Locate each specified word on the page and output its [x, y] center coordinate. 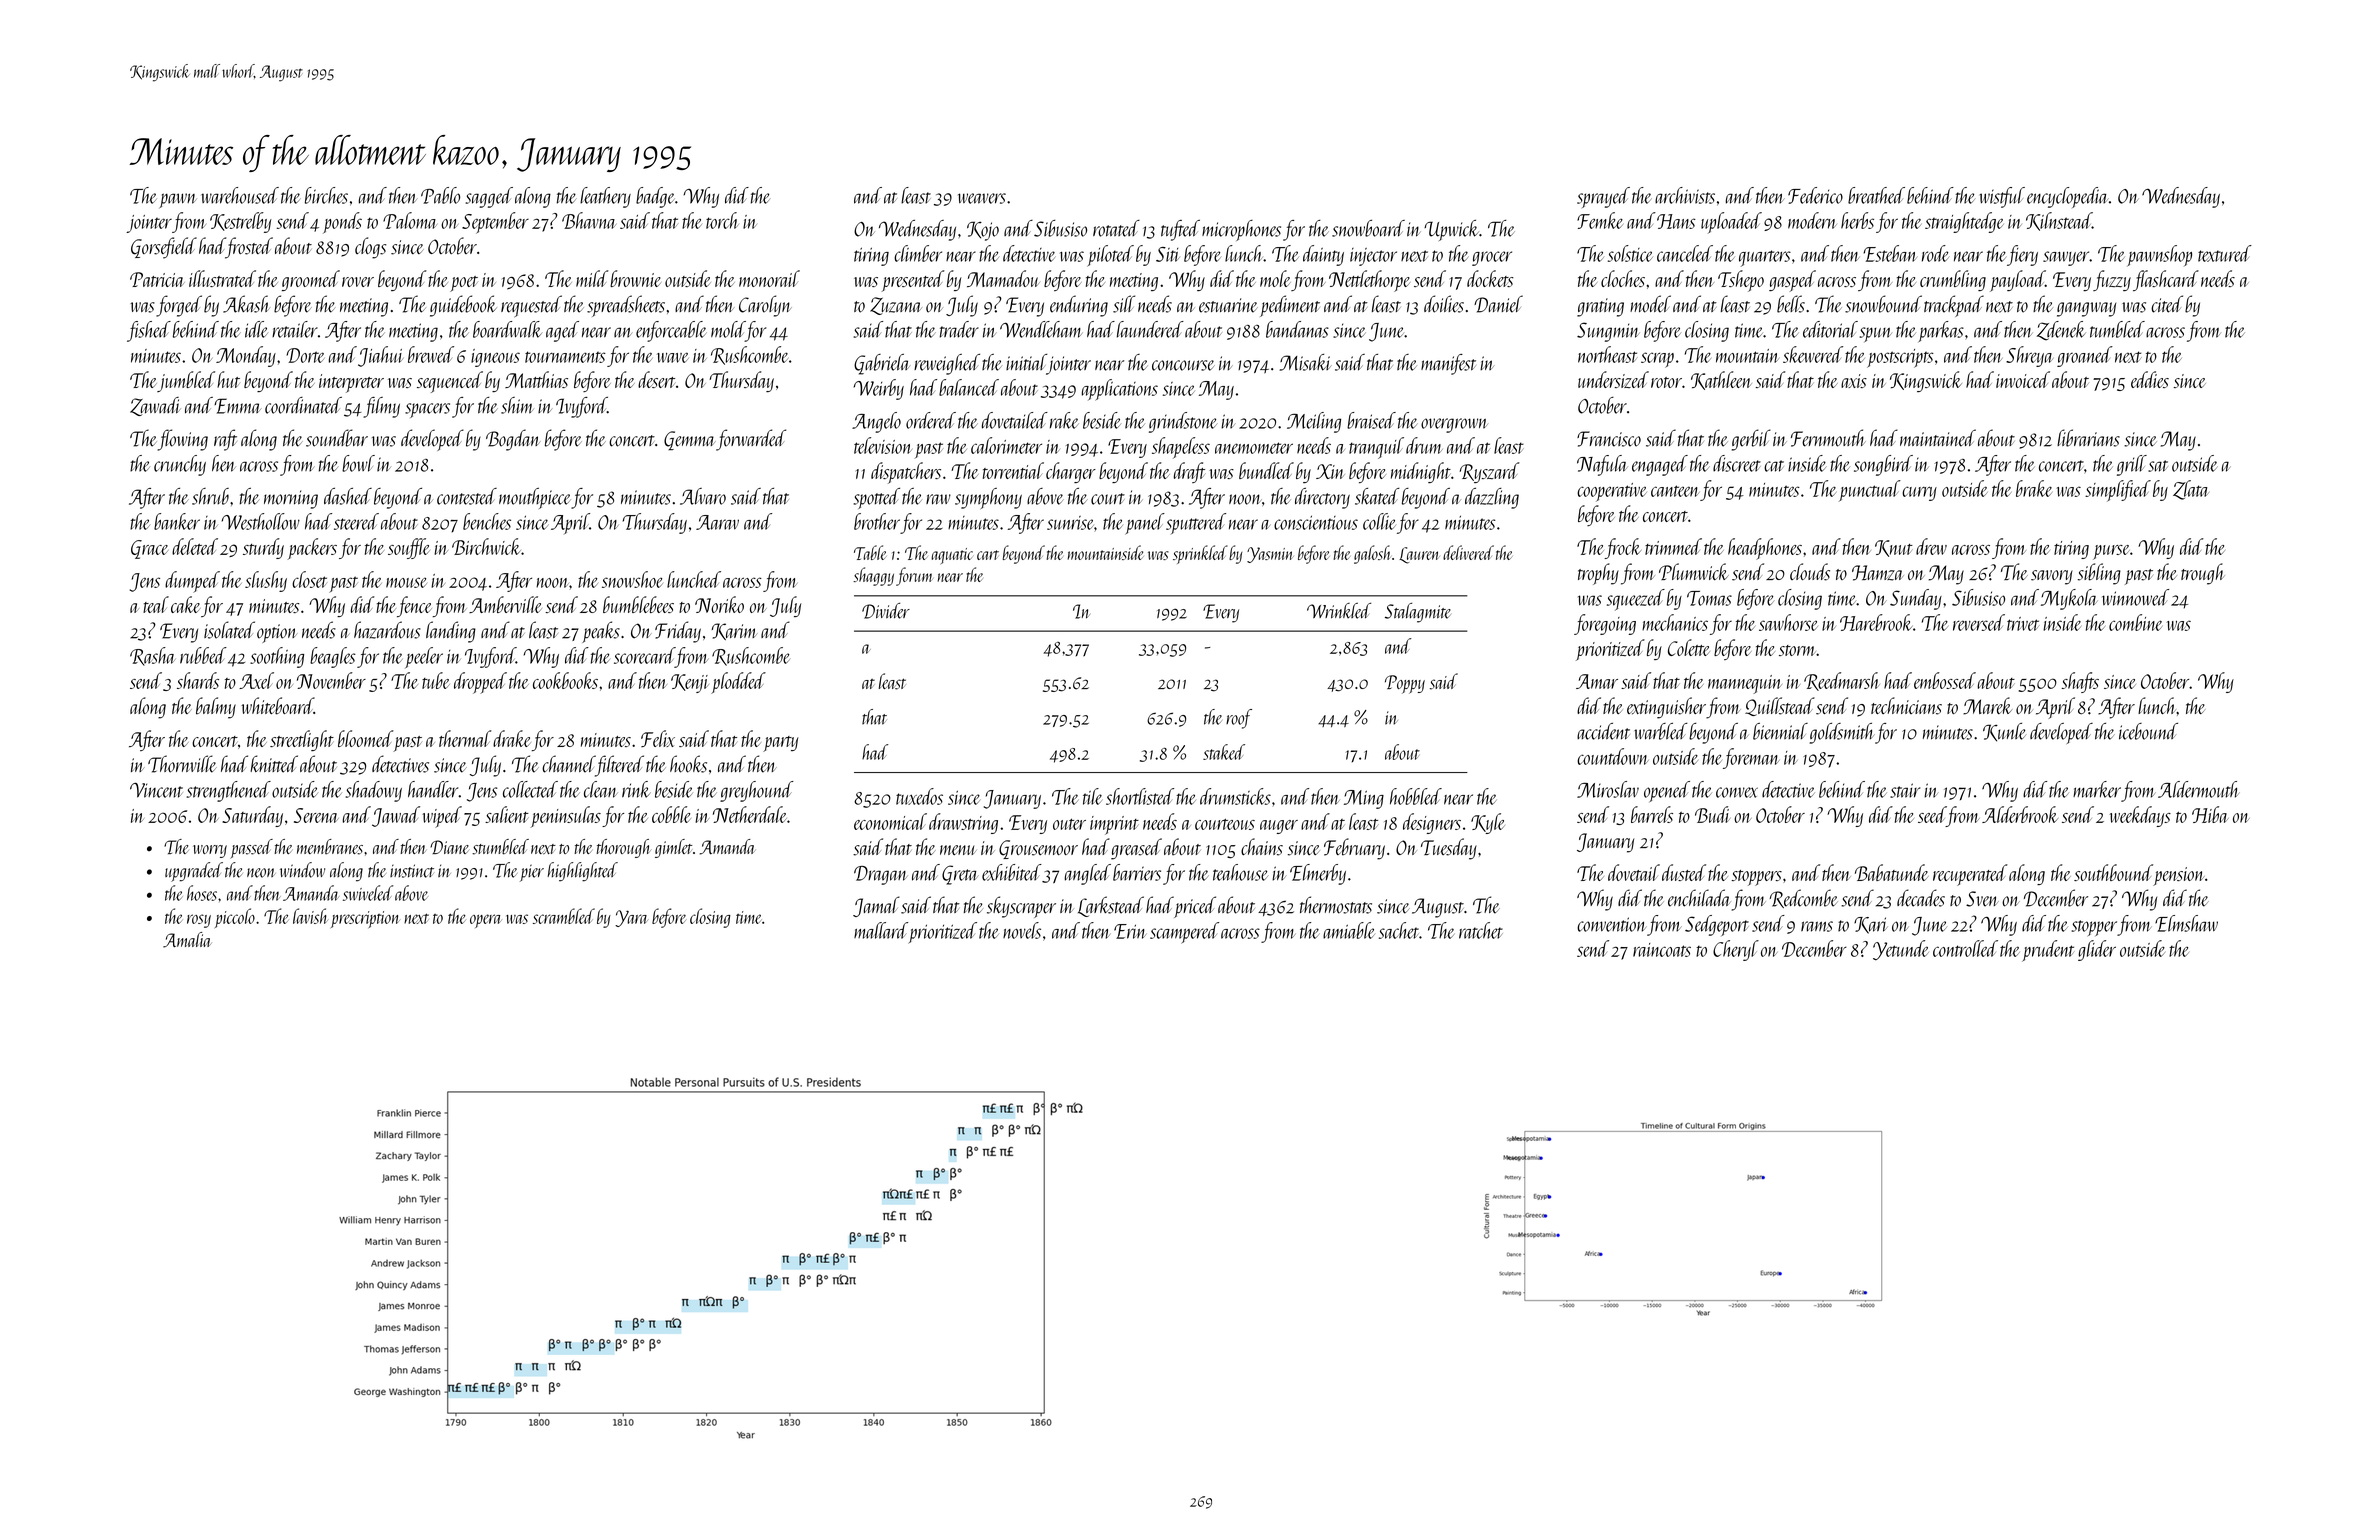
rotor [1666, 382]
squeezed [1636, 600]
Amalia [187, 940]
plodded [738, 683]
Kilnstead [2059, 221]
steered [356, 521]
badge [655, 197]
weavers [982, 198]
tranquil [1376, 448]
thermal [465, 738]
